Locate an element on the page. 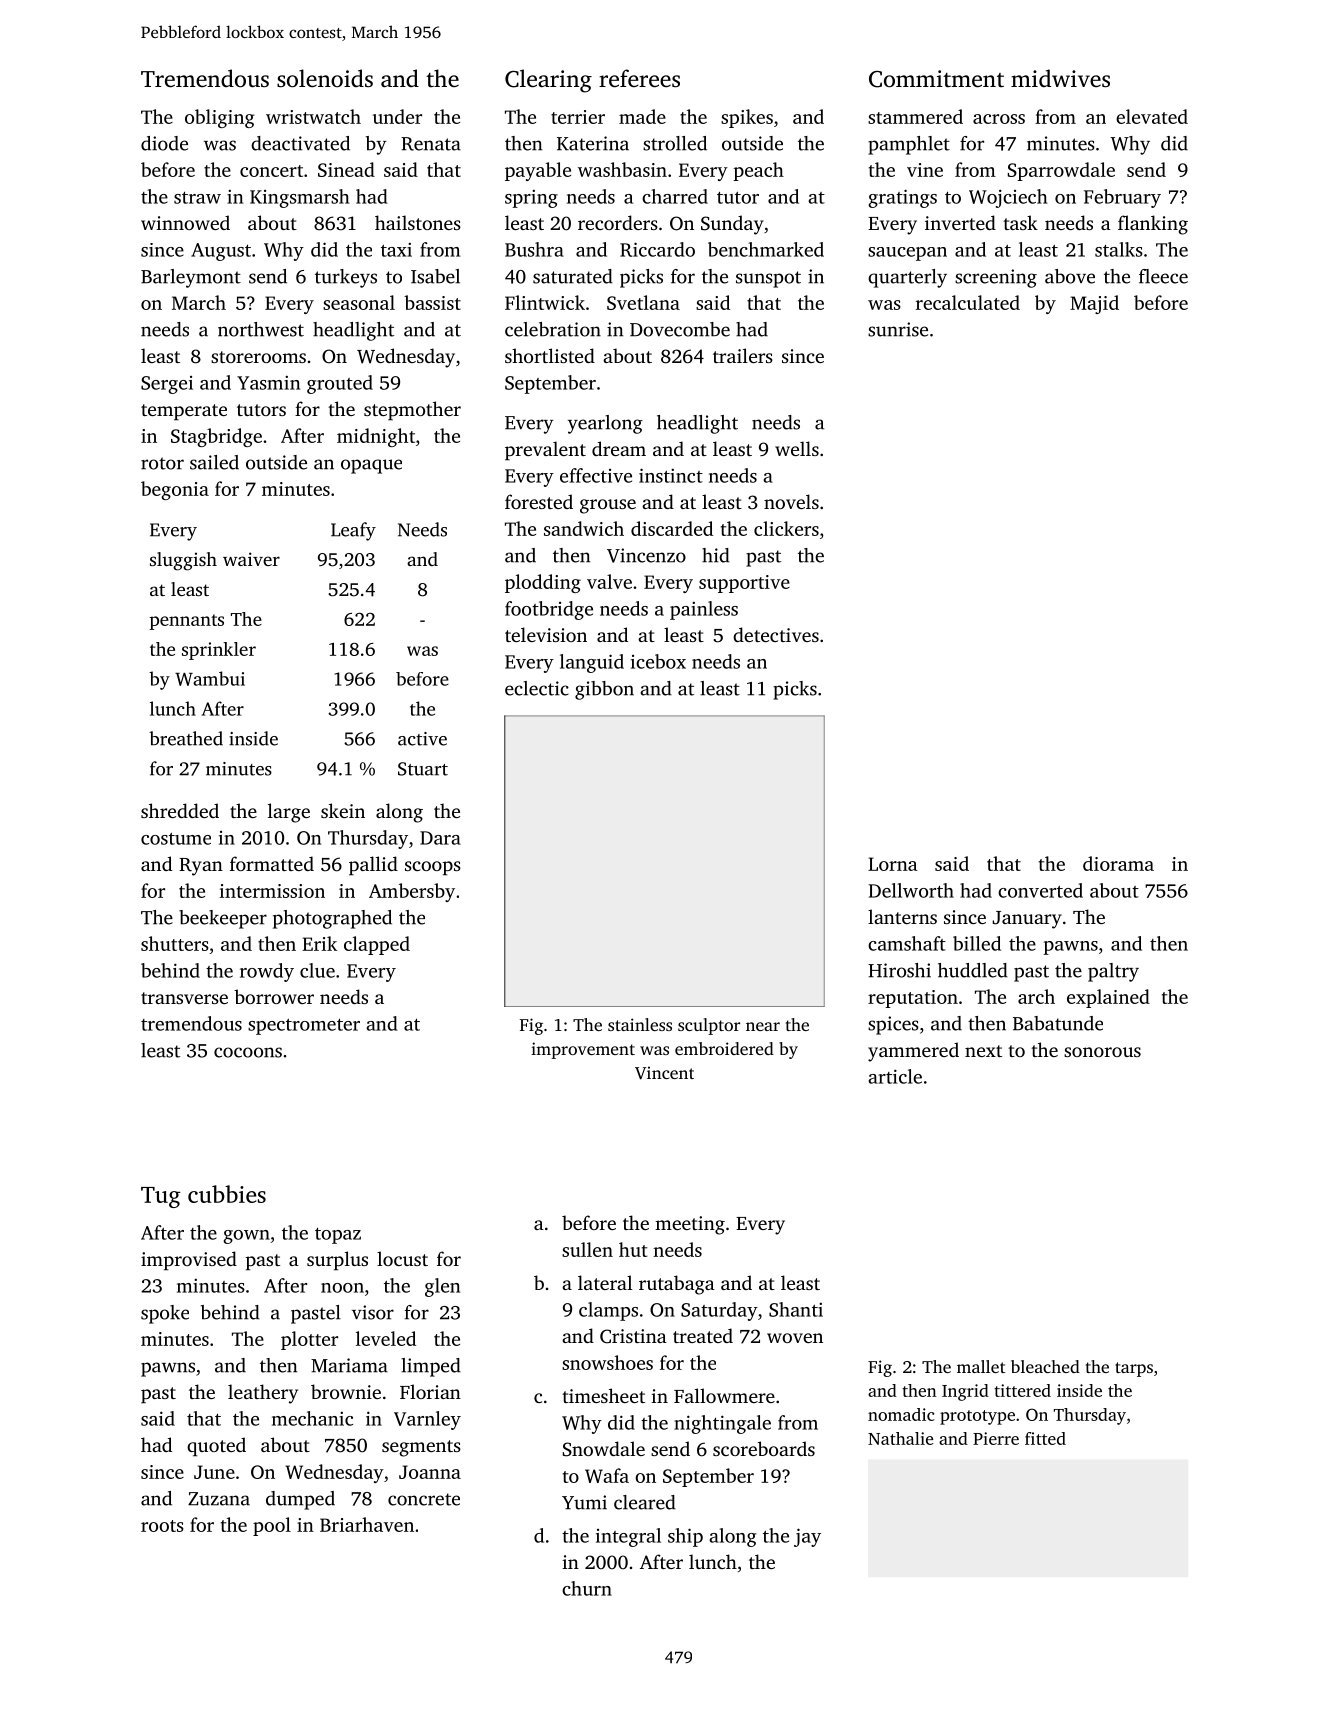 The width and height of the document is (1329, 1720). Majid is located at coordinates (1094, 304).
